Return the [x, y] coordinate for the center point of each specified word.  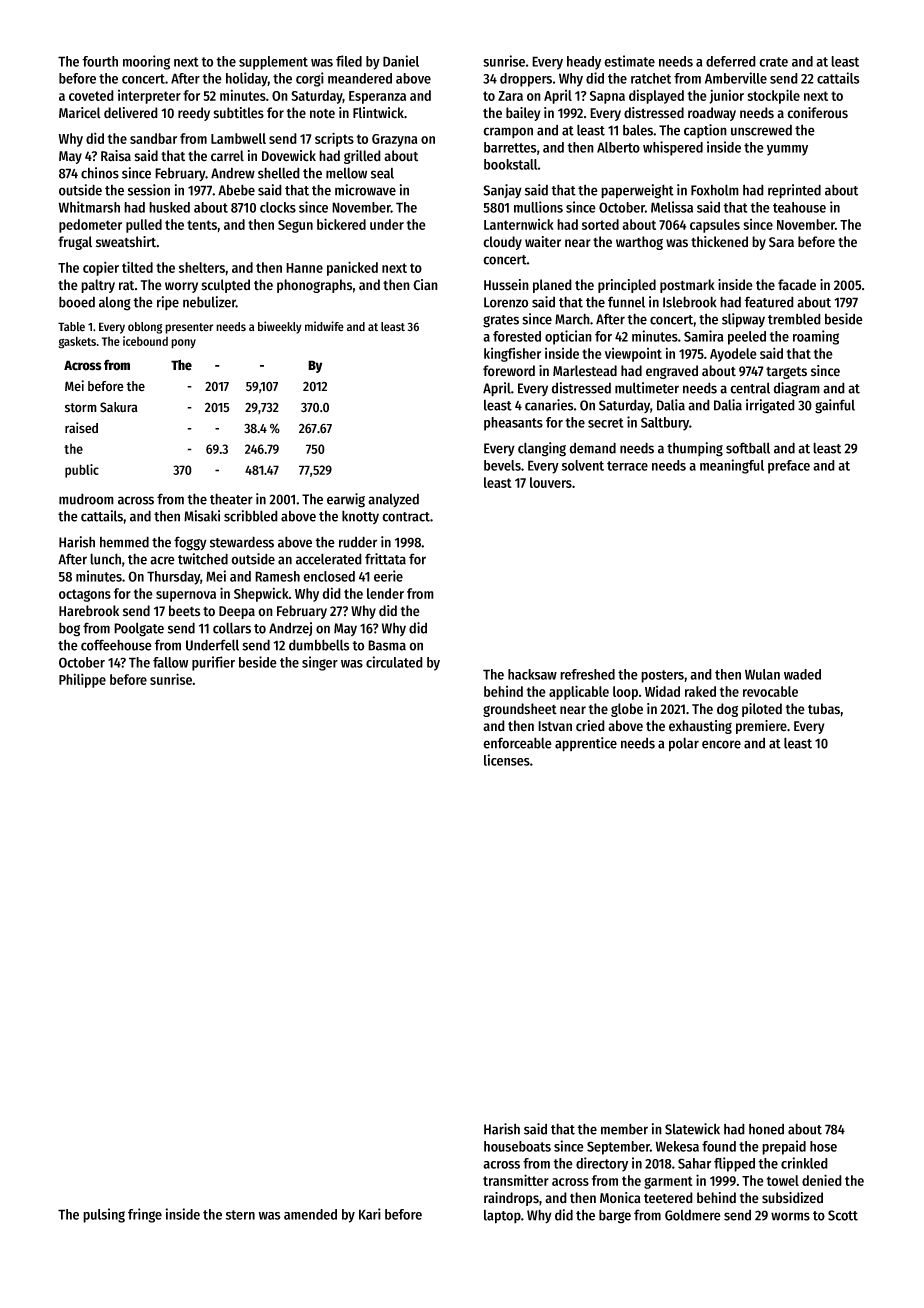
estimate [629, 61]
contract [406, 517]
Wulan [762, 674]
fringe [145, 1215]
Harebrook [89, 611]
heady [584, 63]
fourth [100, 61]
